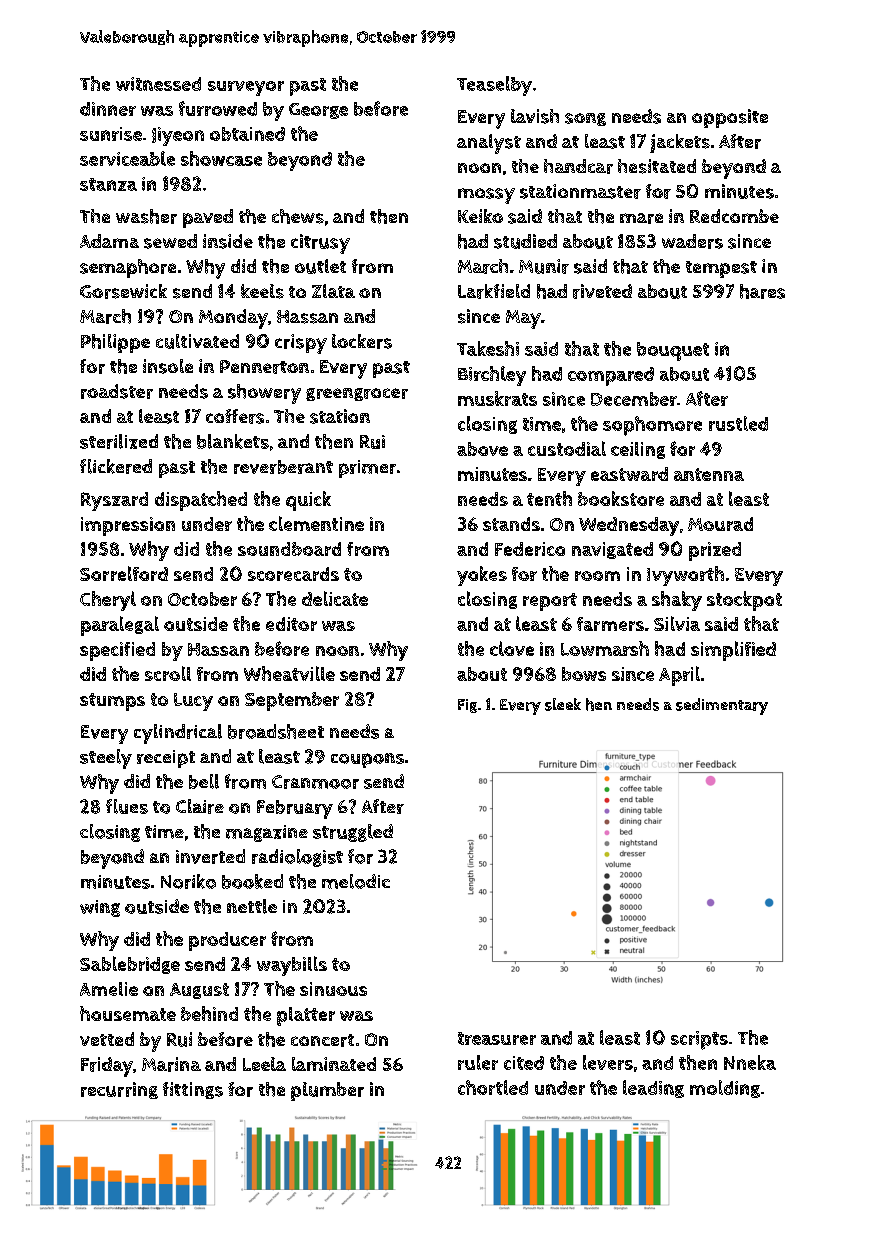 The width and height of the screenshot is (870, 1234). I want to click on scroll, so click(168, 673).
